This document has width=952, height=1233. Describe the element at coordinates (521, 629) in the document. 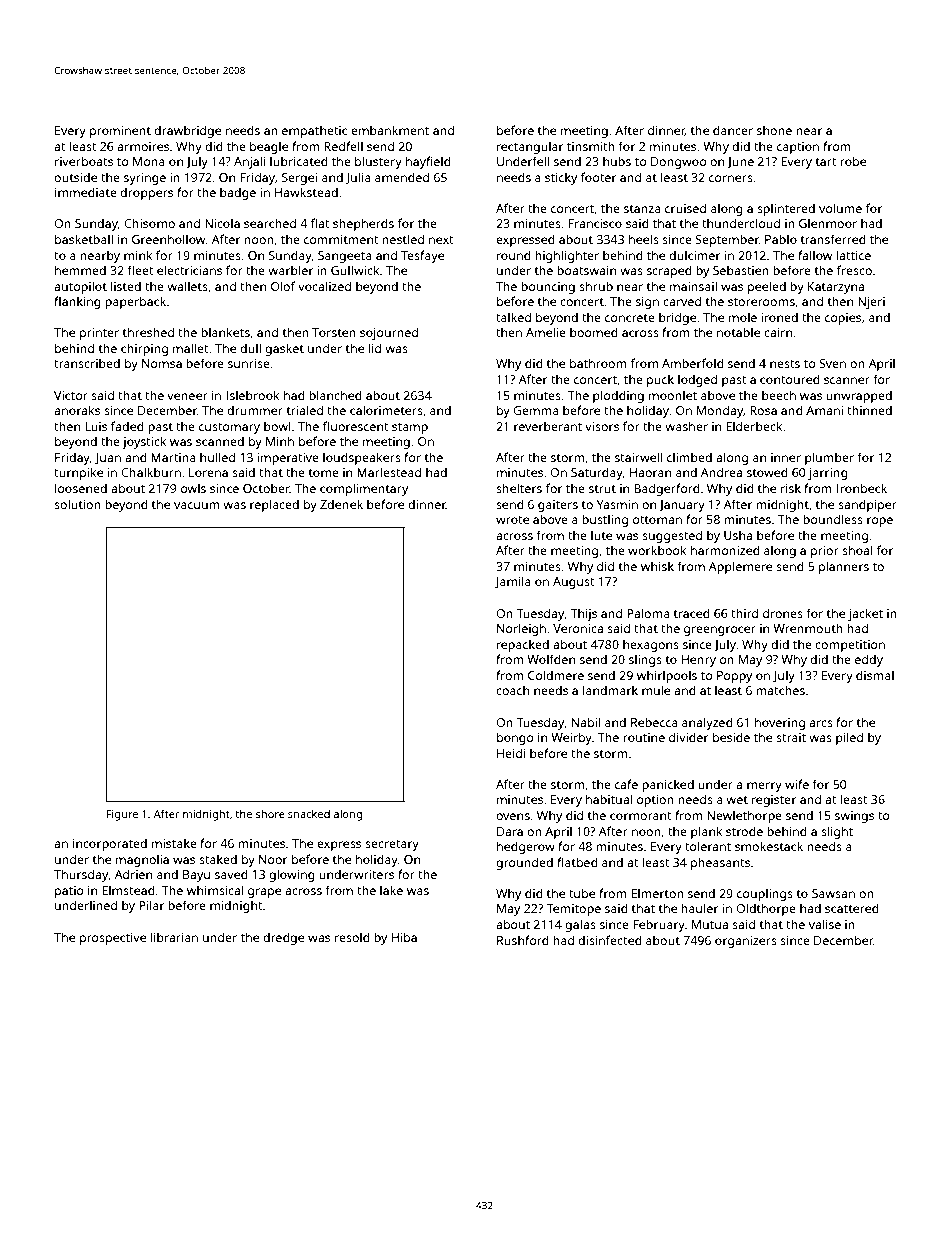

I see `Norleigh` at that location.
